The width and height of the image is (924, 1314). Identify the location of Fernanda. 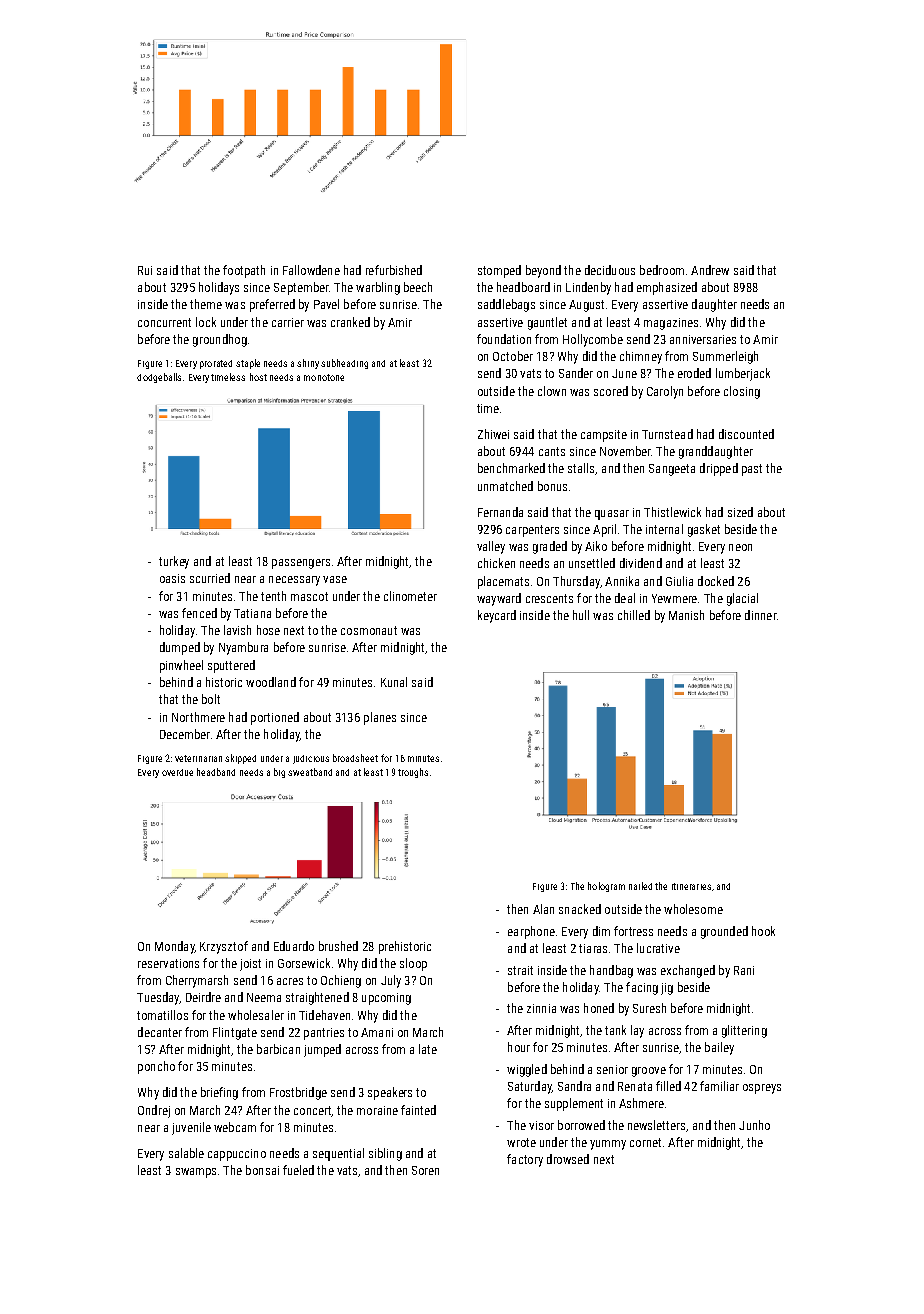
(500, 512).
